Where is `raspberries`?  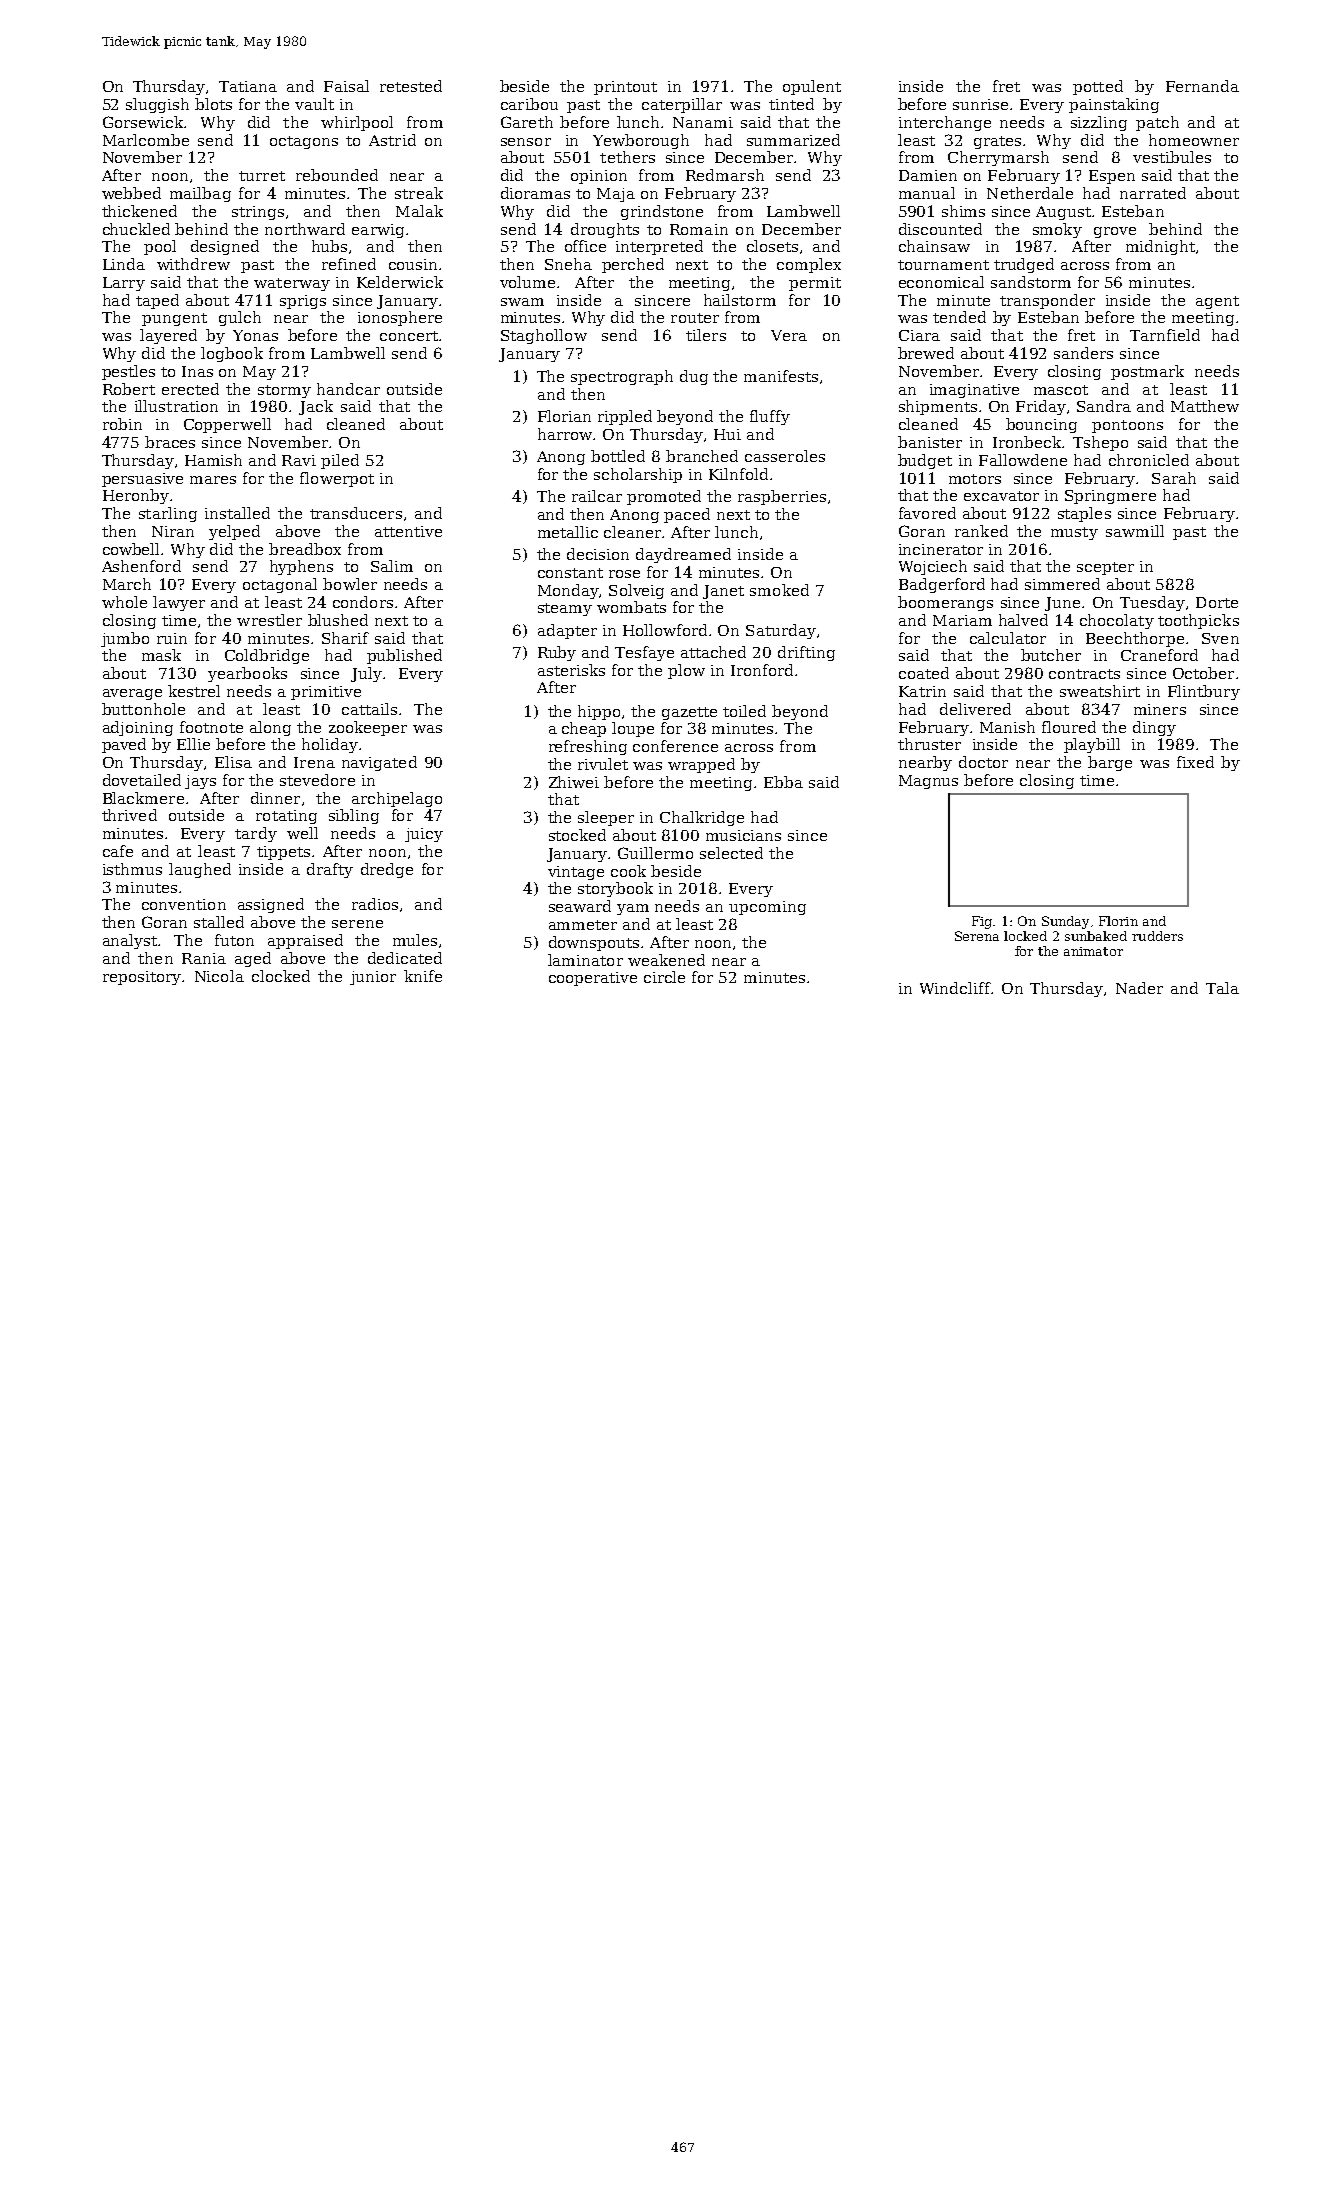
raspberries is located at coordinates (782, 497).
